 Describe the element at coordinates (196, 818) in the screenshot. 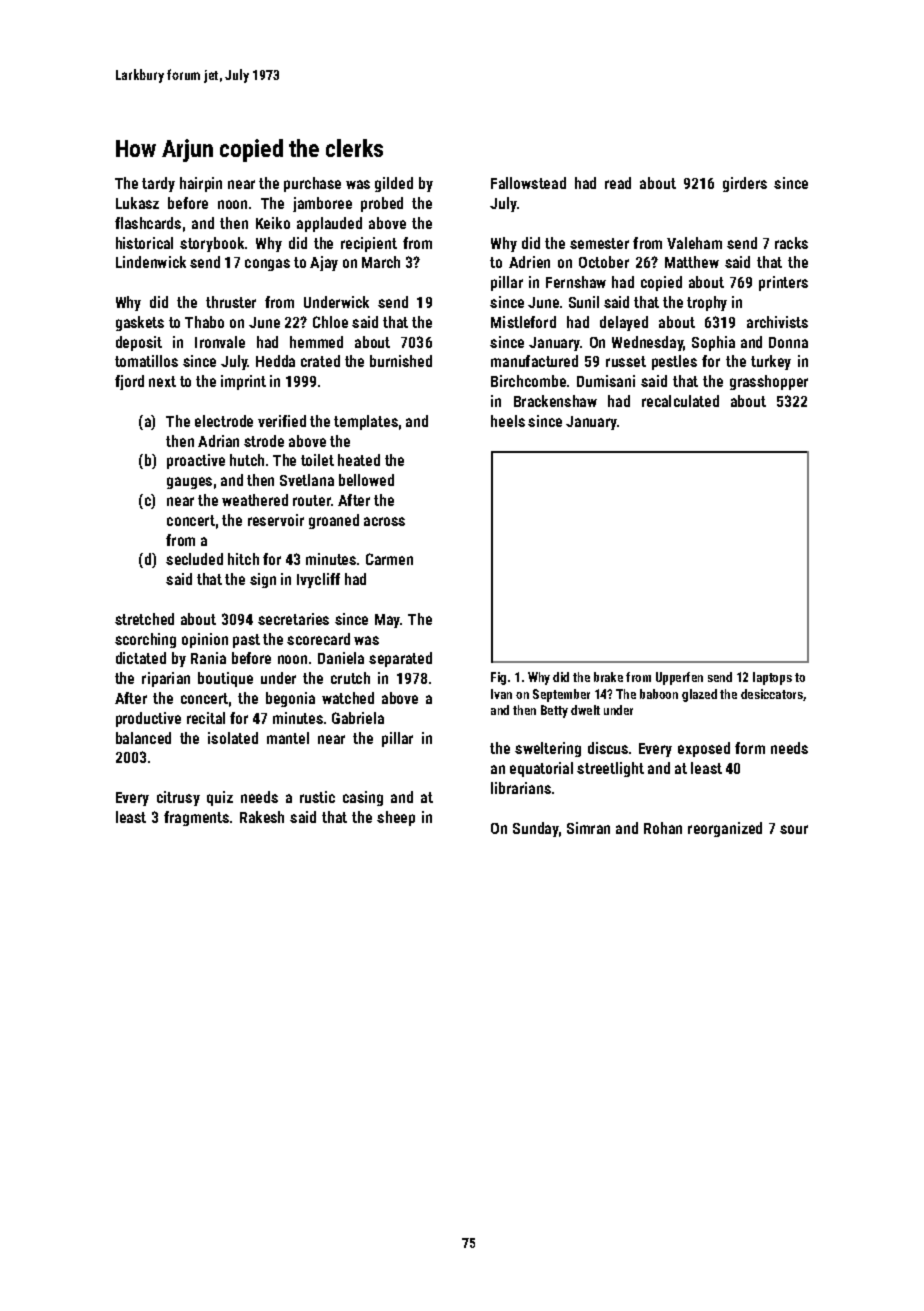

I see `fragments` at that location.
